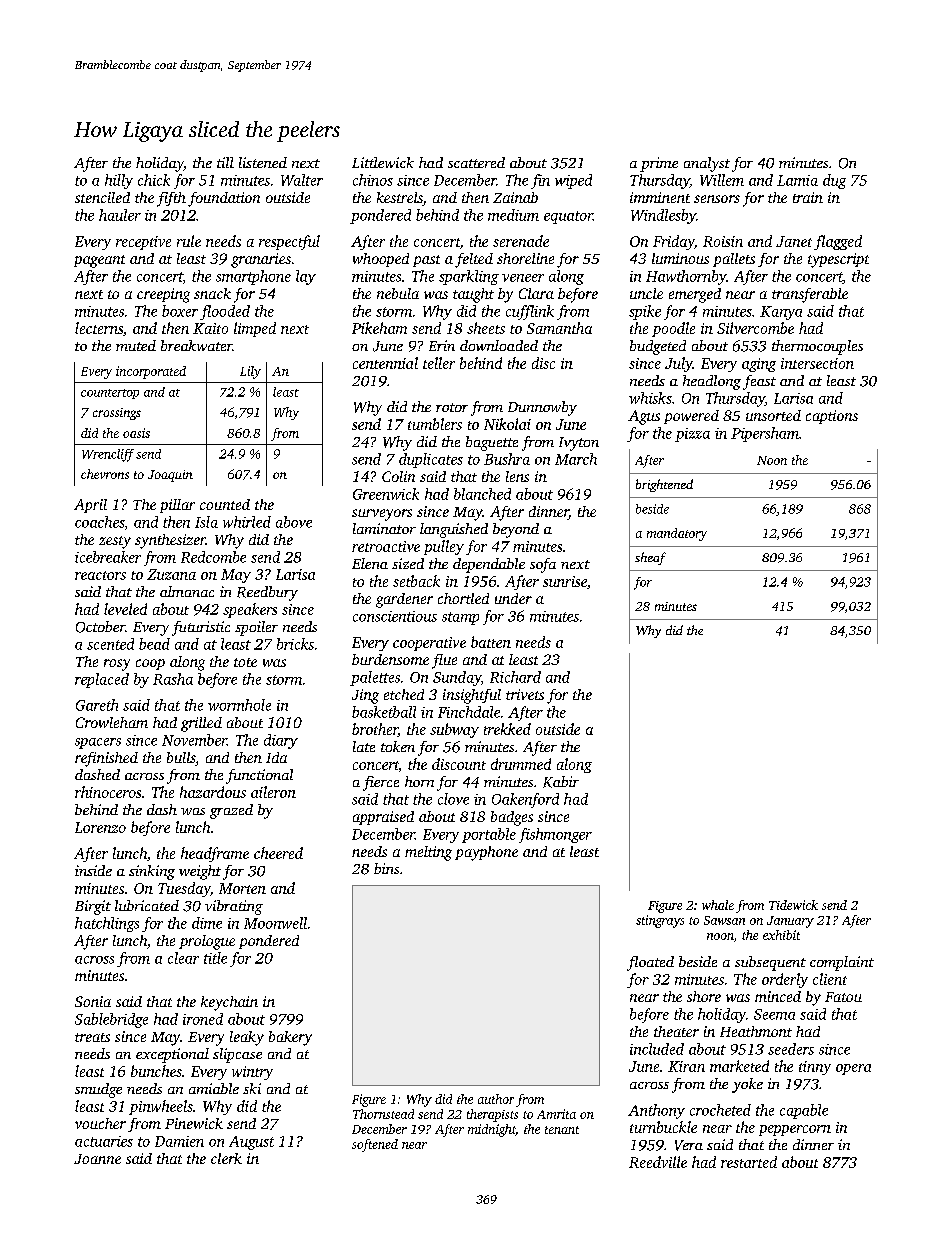  What do you see at coordinates (832, 417) in the image?
I see `captions` at bounding box center [832, 417].
